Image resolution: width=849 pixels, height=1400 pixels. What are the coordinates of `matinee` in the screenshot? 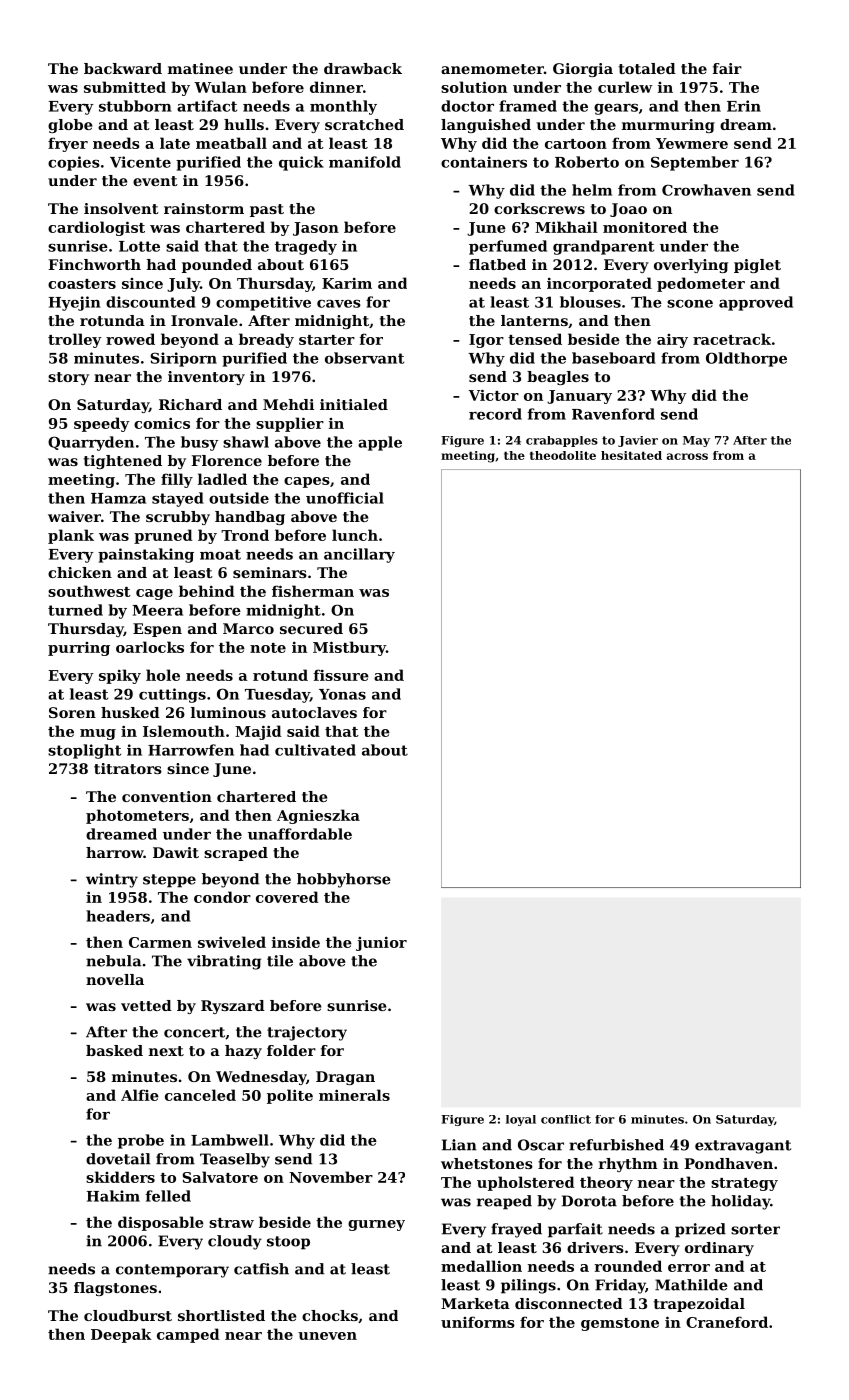 It's located at (200, 68).
